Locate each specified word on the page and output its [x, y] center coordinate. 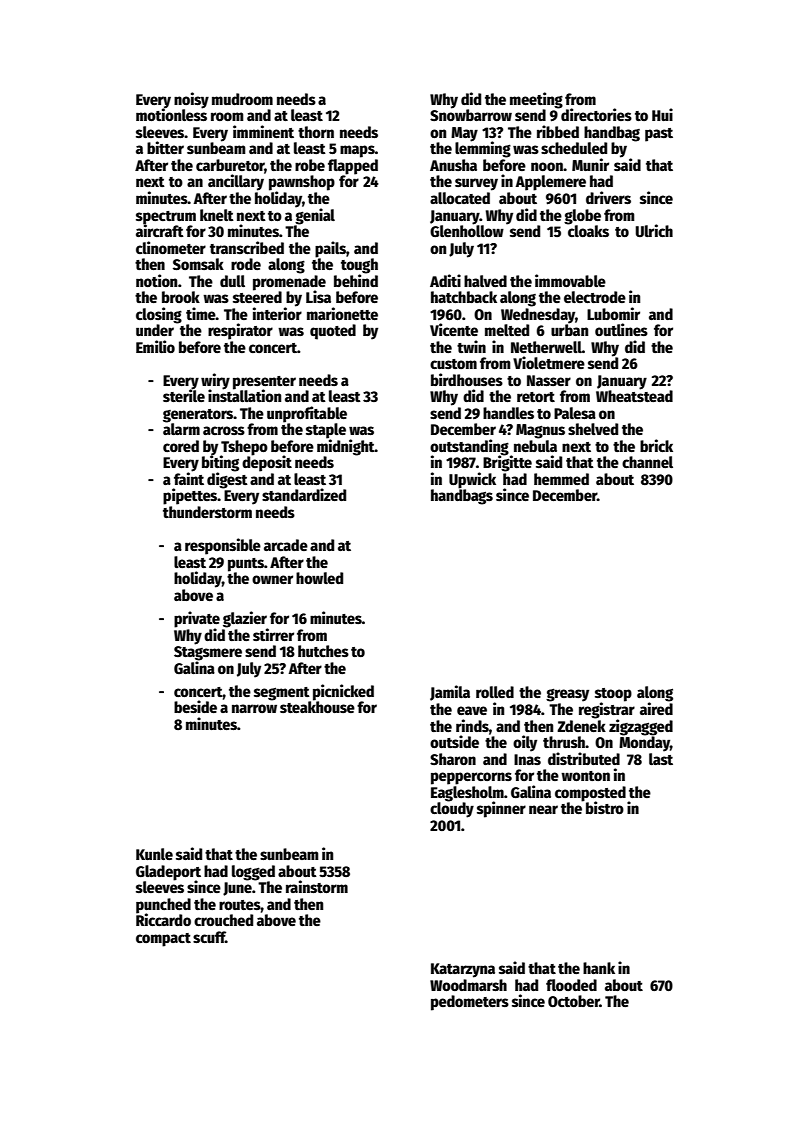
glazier [245, 619]
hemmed [561, 479]
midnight [346, 447]
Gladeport [168, 872]
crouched [223, 920]
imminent [263, 131]
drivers [608, 197]
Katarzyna [463, 970]
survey [476, 184]
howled [319, 578]
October [574, 1001]
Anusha [453, 165]
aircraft [160, 230]
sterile [184, 395]
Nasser [549, 380]
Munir [590, 164]
